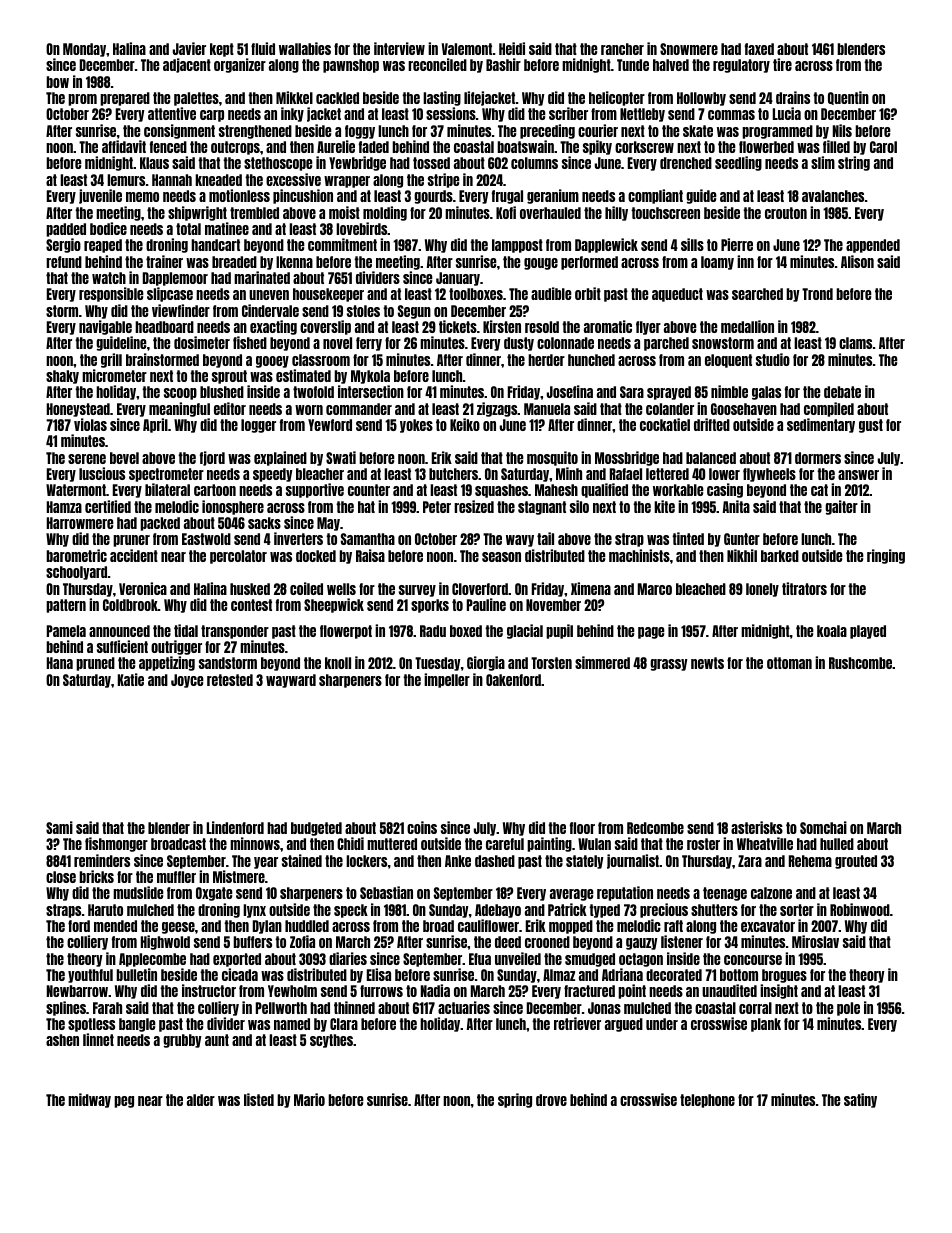  What do you see at coordinates (263, 48) in the screenshot?
I see `fluid` at bounding box center [263, 48].
